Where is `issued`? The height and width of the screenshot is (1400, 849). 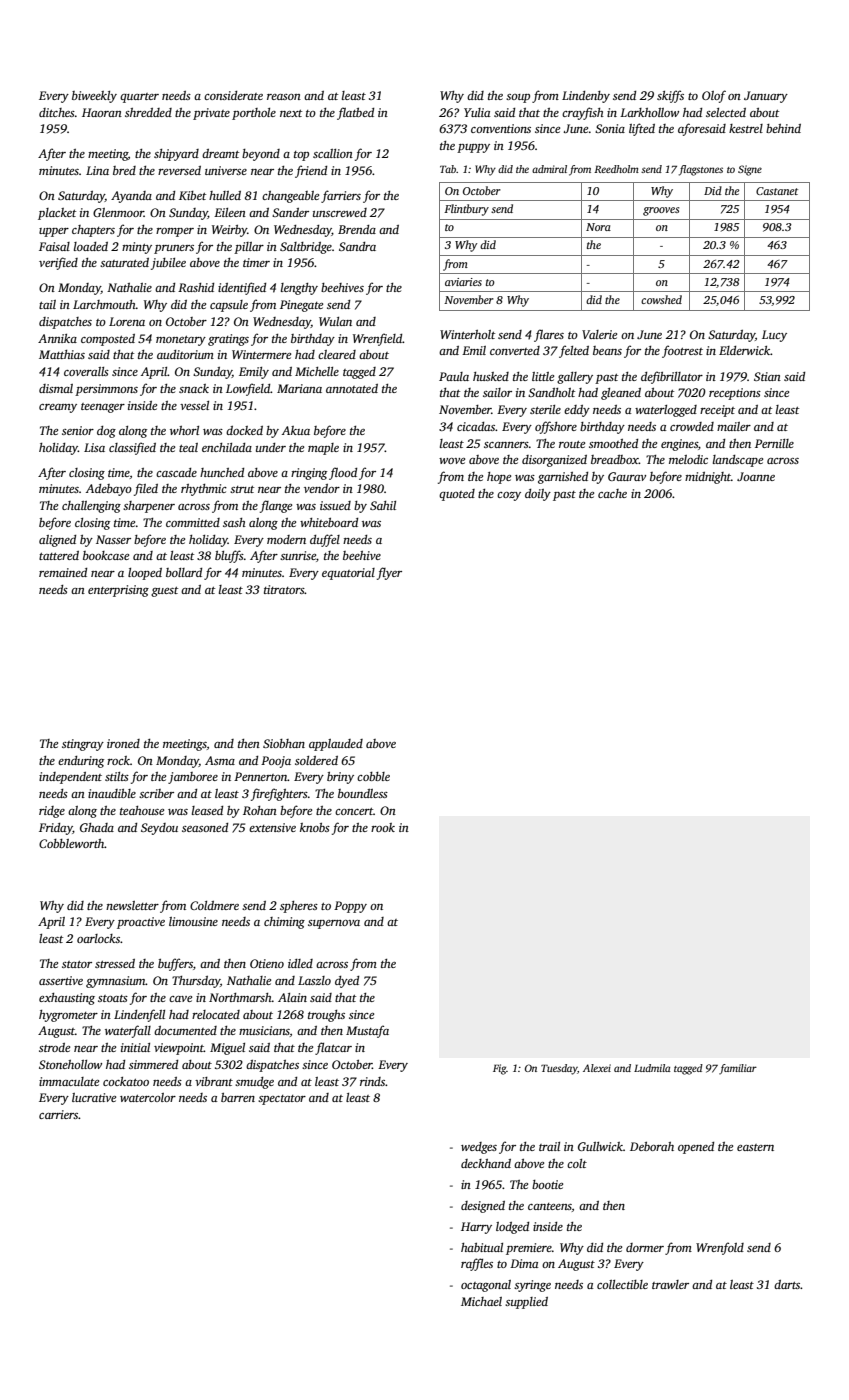 issued is located at coordinates (335, 505).
